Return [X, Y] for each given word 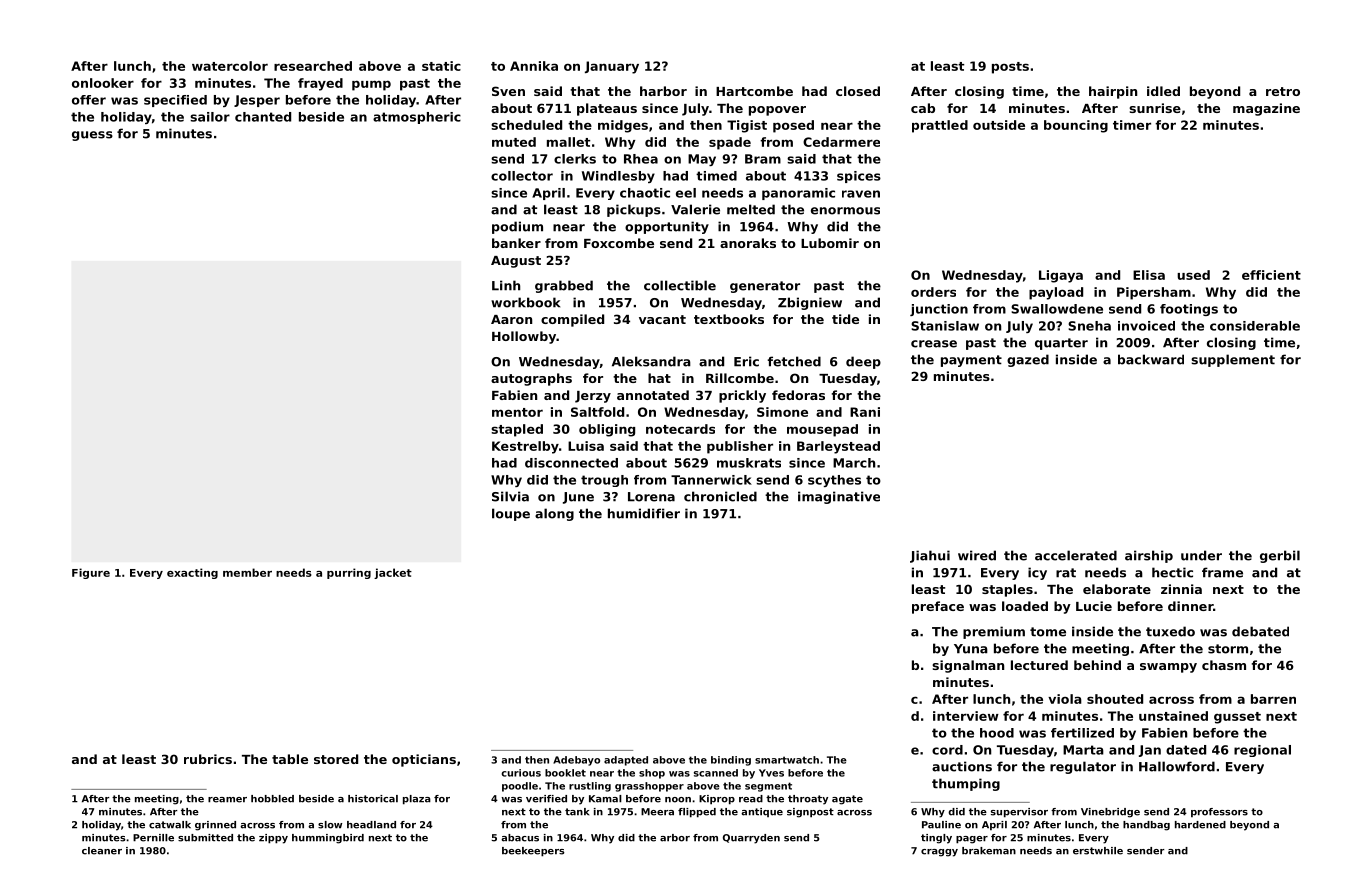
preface [938, 607]
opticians [424, 760]
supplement [1233, 360]
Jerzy [593, 397]
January [612, 67]
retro [1283, 91]
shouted [1115, 699]
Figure [91, 573]
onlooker [103, 83]
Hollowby [524, 337]
